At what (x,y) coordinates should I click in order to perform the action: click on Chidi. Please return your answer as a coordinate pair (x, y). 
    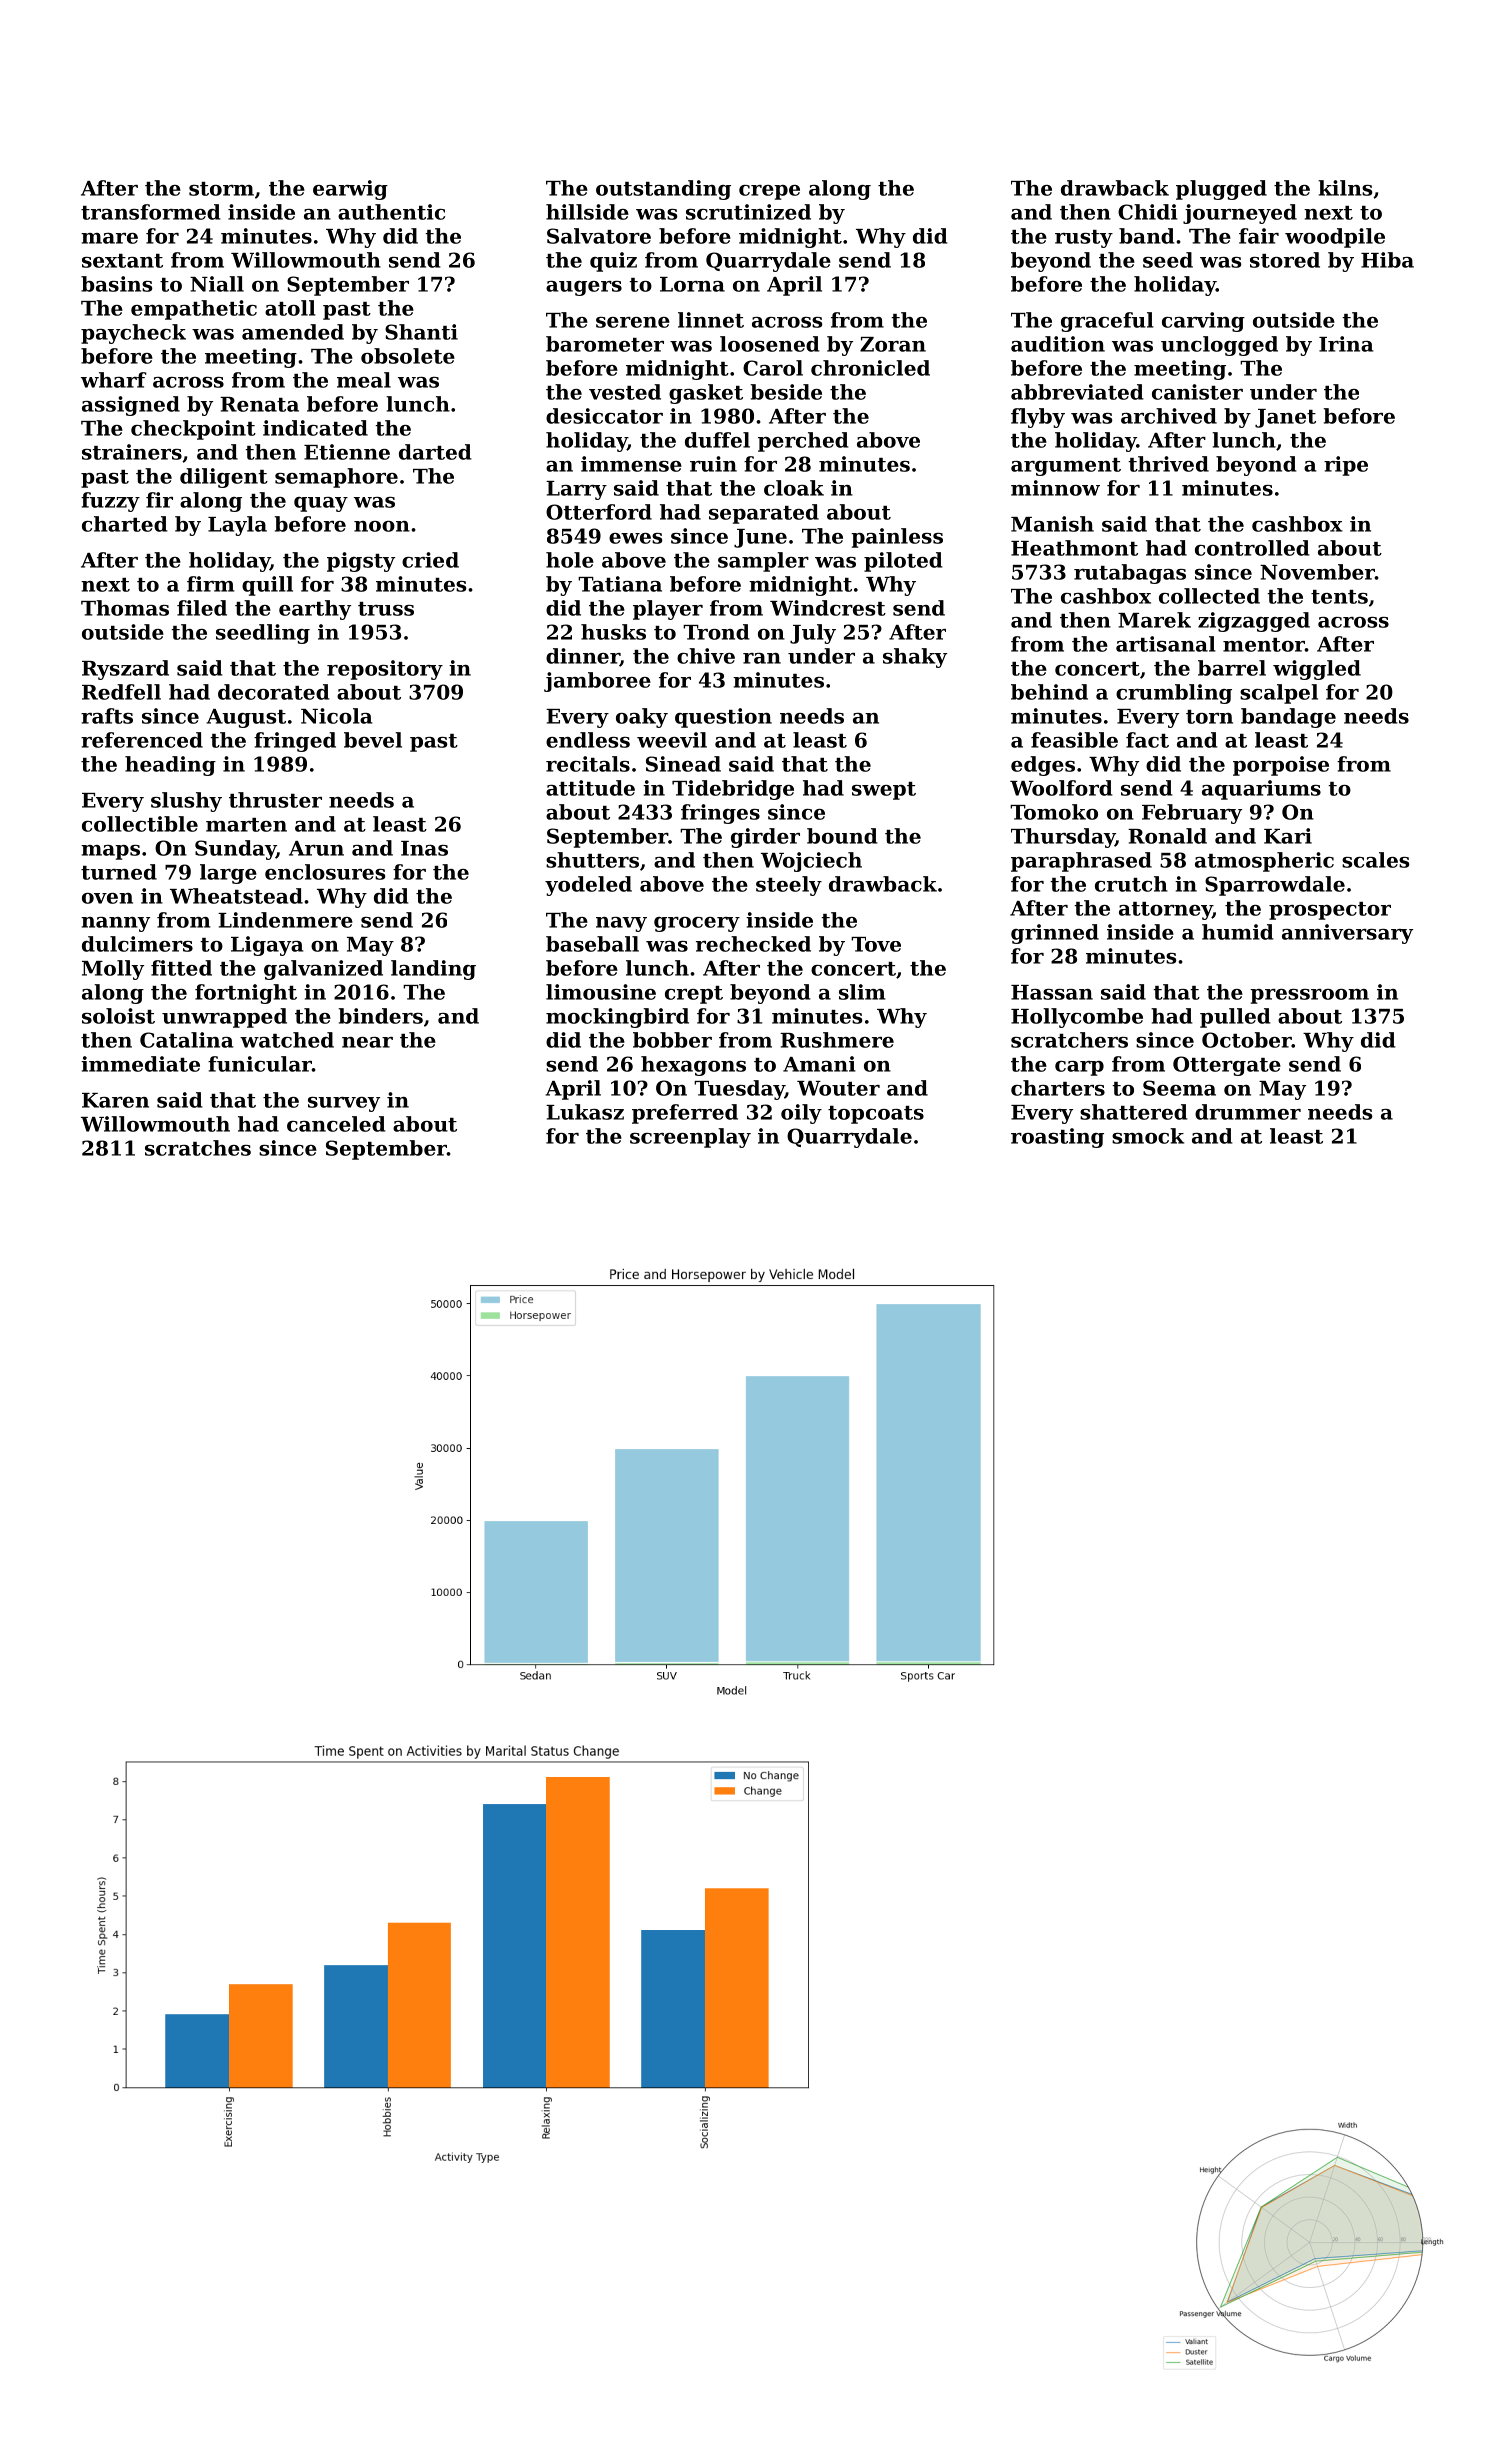
    Looking at the image, I should click on (1148, 212).
